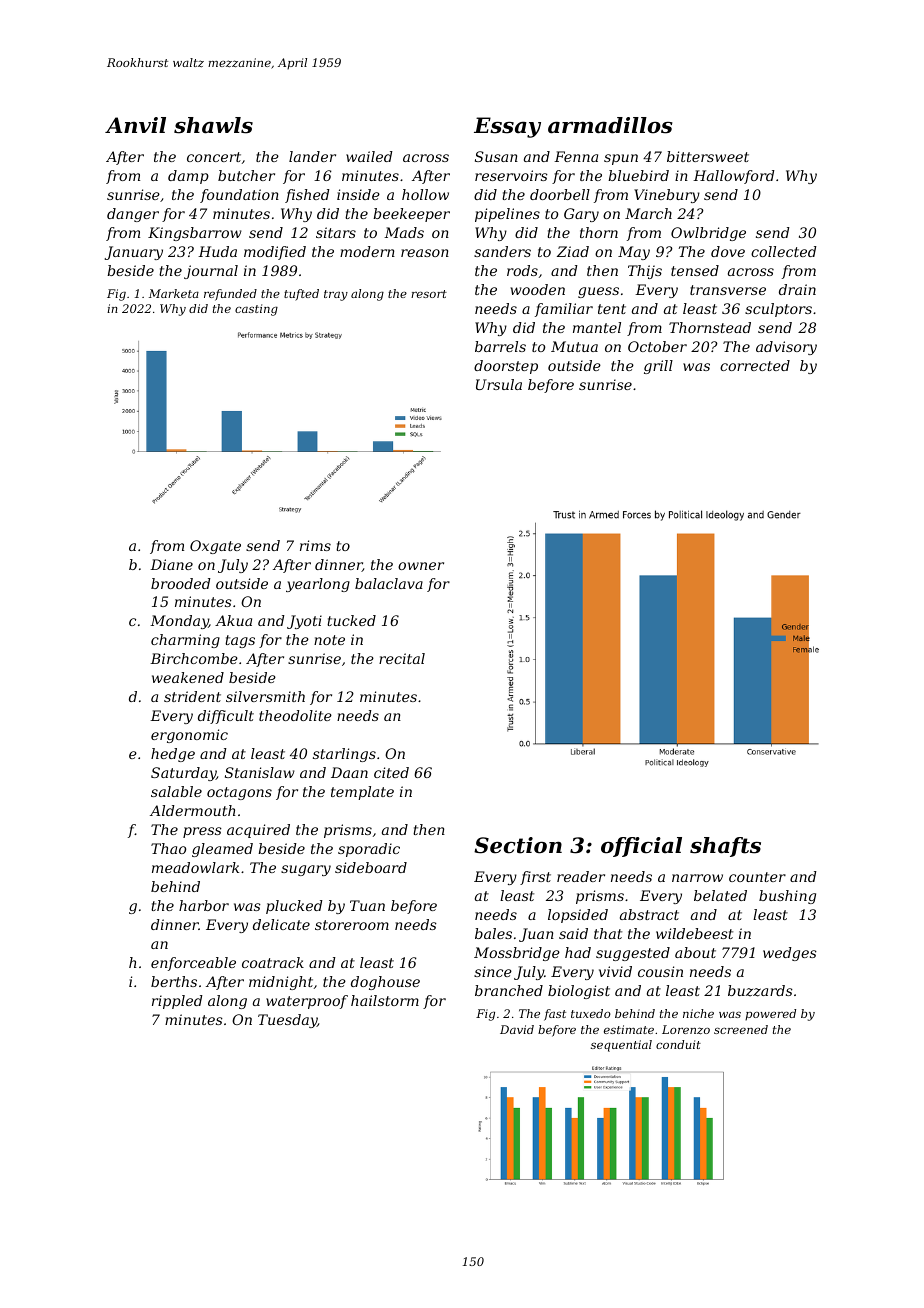 Image resolution: width=924 pixels, height=1308 pixels. What do you see at coordinates (518, 845) in the document?
I see `Section` at bounding box center [518, 845].
